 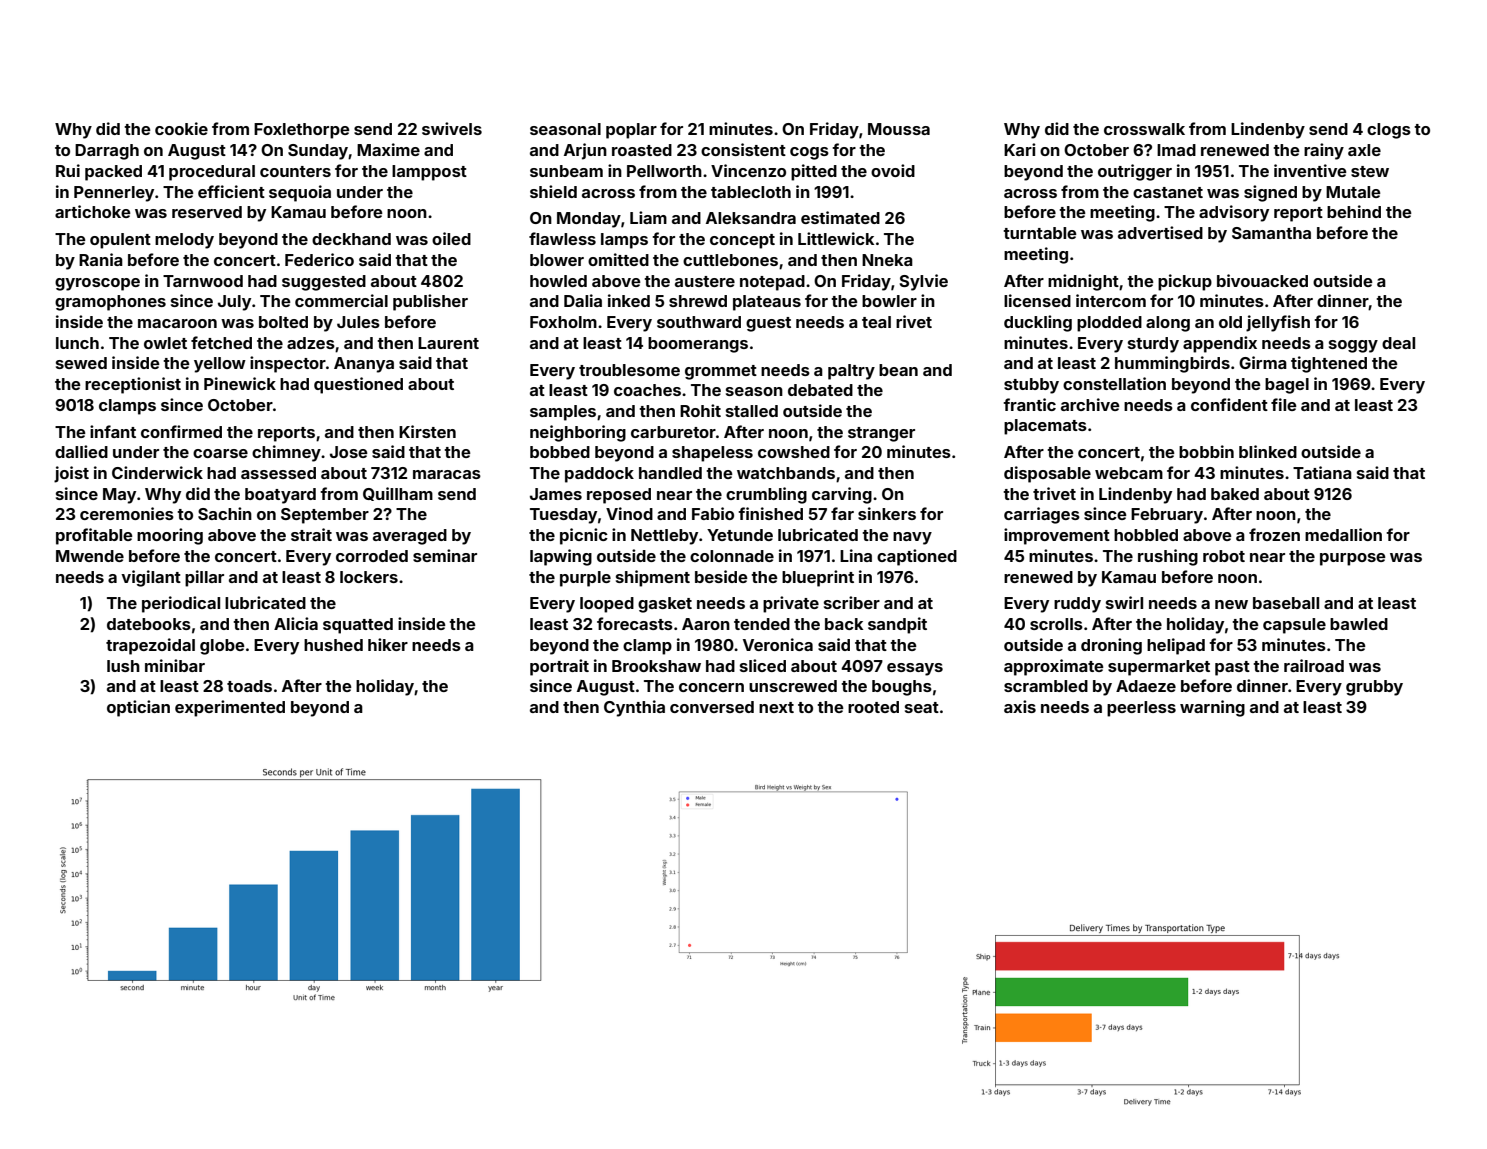 I want to click on Nettleby, so click(x=664, y=537).
